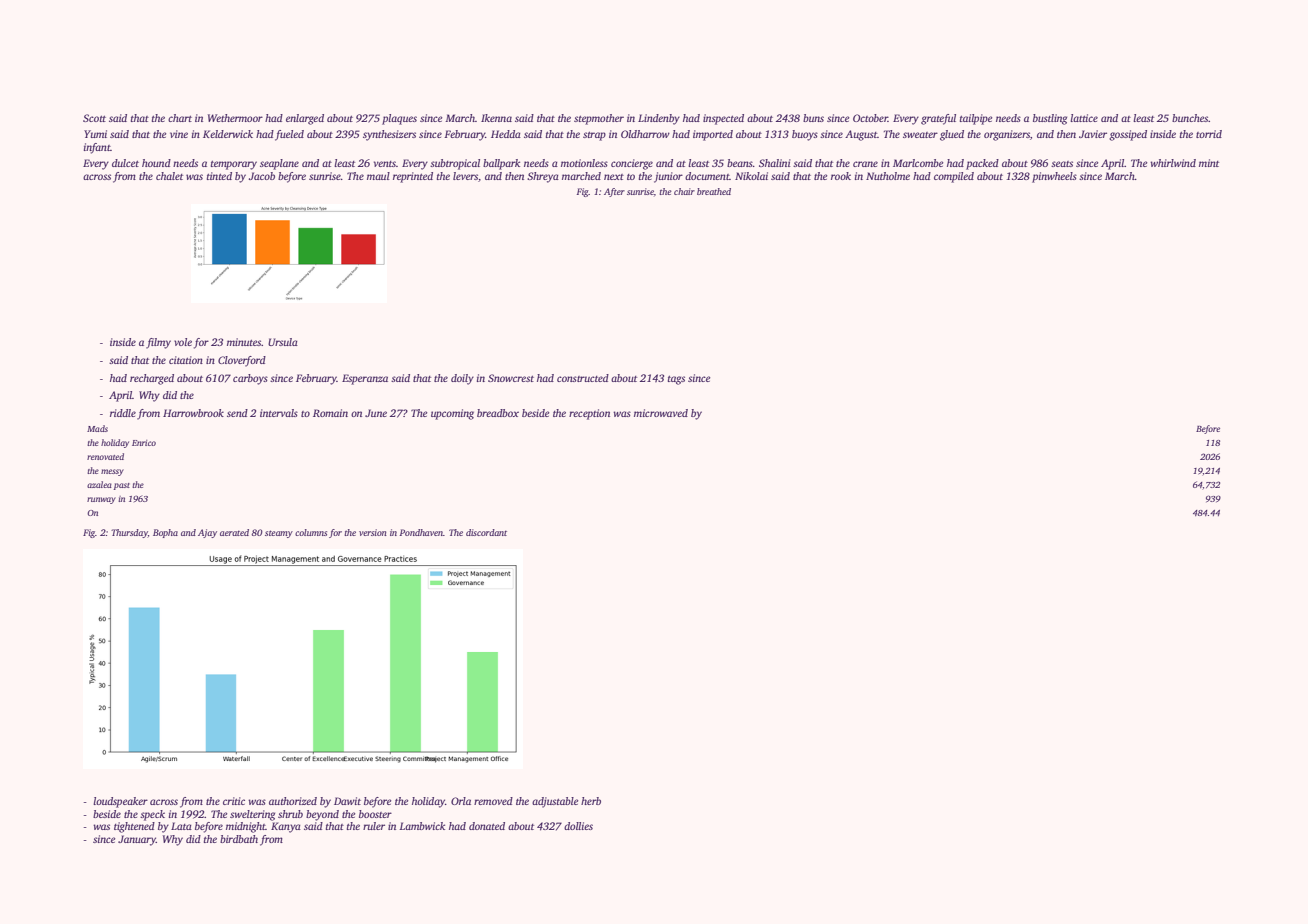 The height and width of the image is (924, 1308). I want to click on donated, so click(487, 826).
